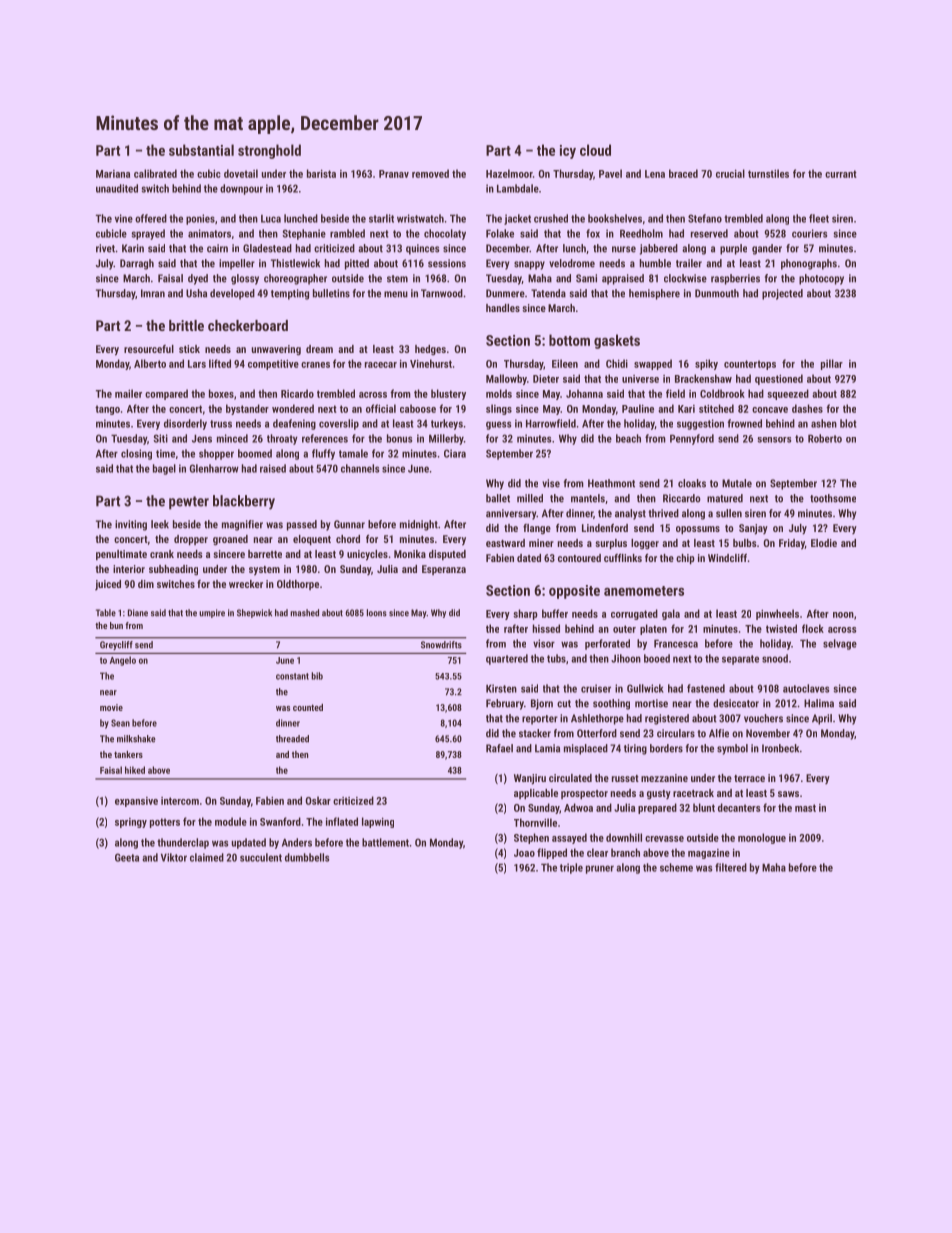 This screenshot has height=1233, width=952. Describe the element at coordinates (735, 279) in the screenshot. I see `raspberries` at that location.
